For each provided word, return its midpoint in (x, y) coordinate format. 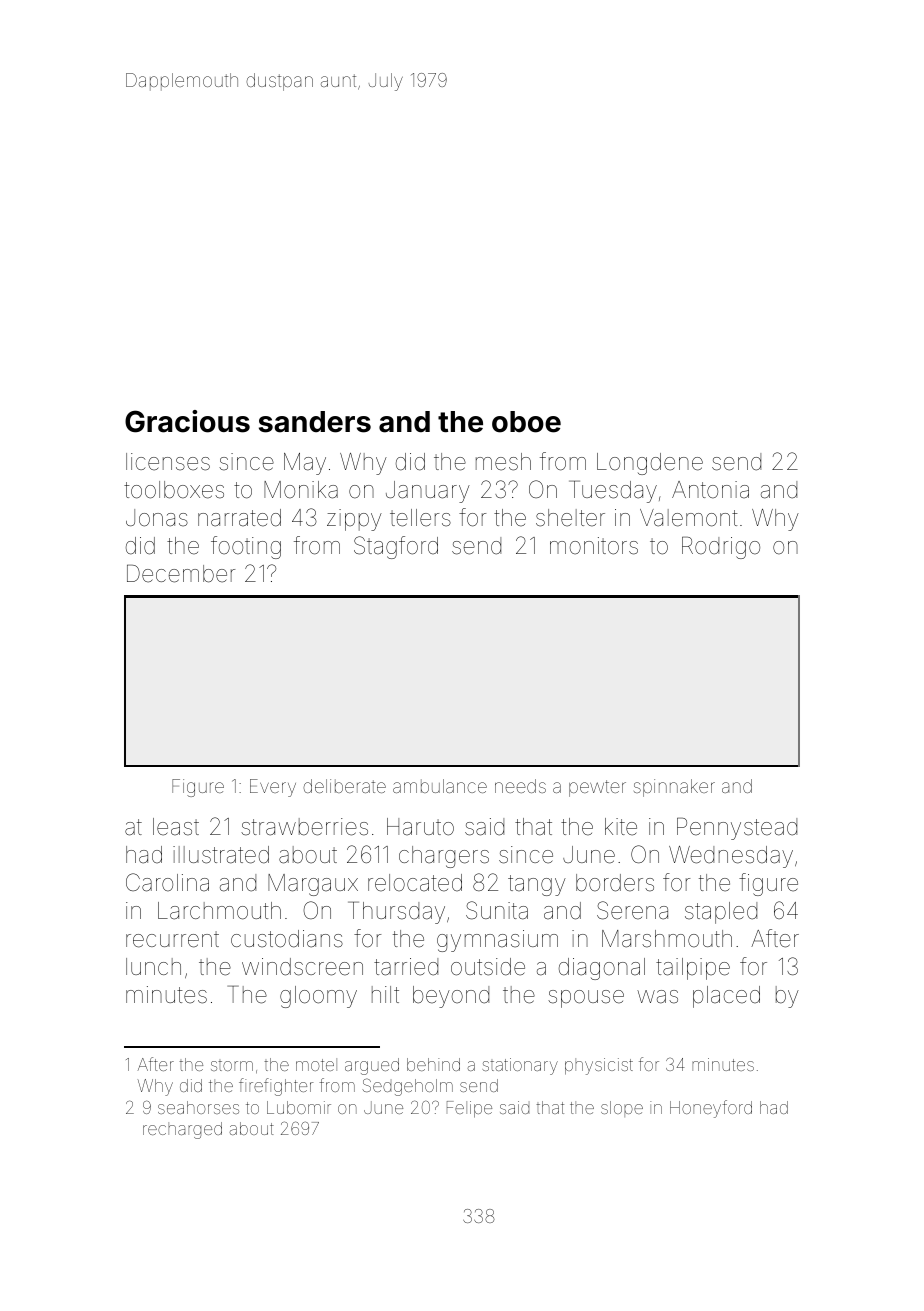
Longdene (650, 464)
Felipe (469, 1109)
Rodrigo (721, 548)
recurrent (172, 939)
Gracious (187, 421)
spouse (586, 999)
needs (520, 786)
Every (273, 788)
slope (622, 1109)
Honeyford (711, 1109)
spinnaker (674, 788)
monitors (594, 546)
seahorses (198, 1107)
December (181, 574)
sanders (315, 422)
